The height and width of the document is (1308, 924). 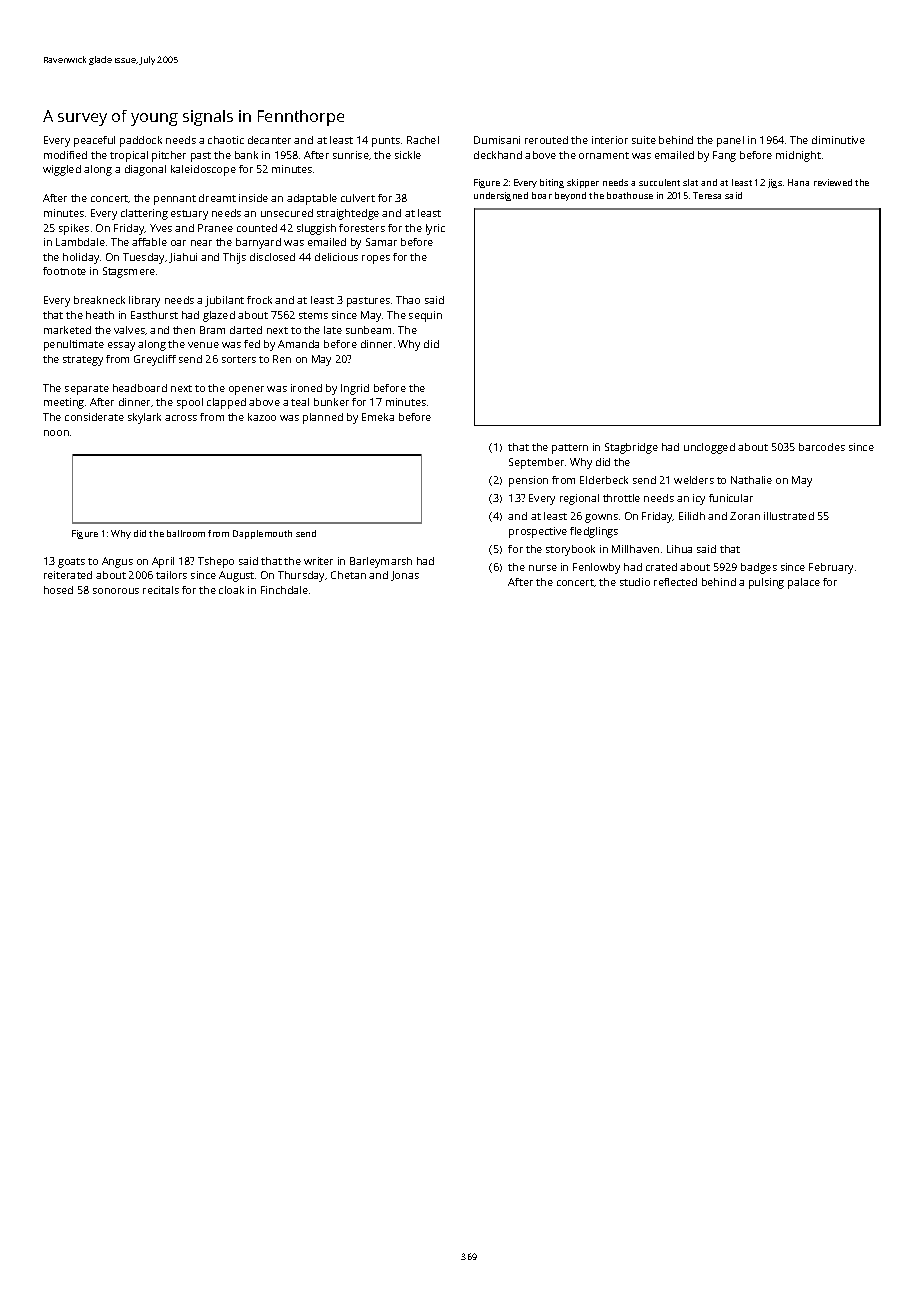 What do you see at coordinates (497, 140) in the document?
I see `Dumisani` at bounding box center [497, 140].
